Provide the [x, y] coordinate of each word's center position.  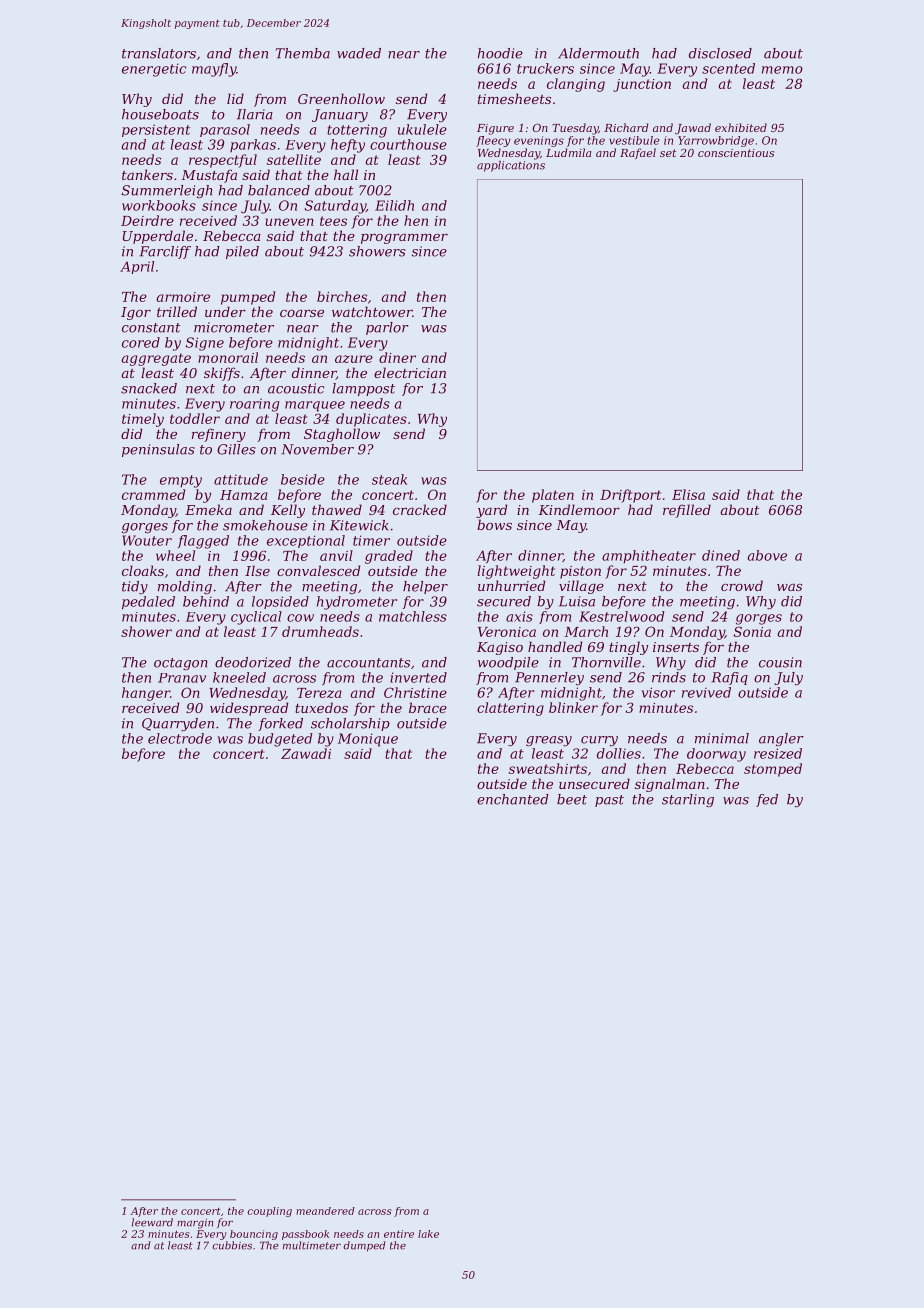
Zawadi [306, 753]
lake [428, 1234]
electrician [410, 372]
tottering [357, 131]
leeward [152, 1222]
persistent [156, 130]
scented [728, 68]
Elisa [688, 494]
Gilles [236, 449]
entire [399, 1234]
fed [767, 800]
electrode [180, 738]
